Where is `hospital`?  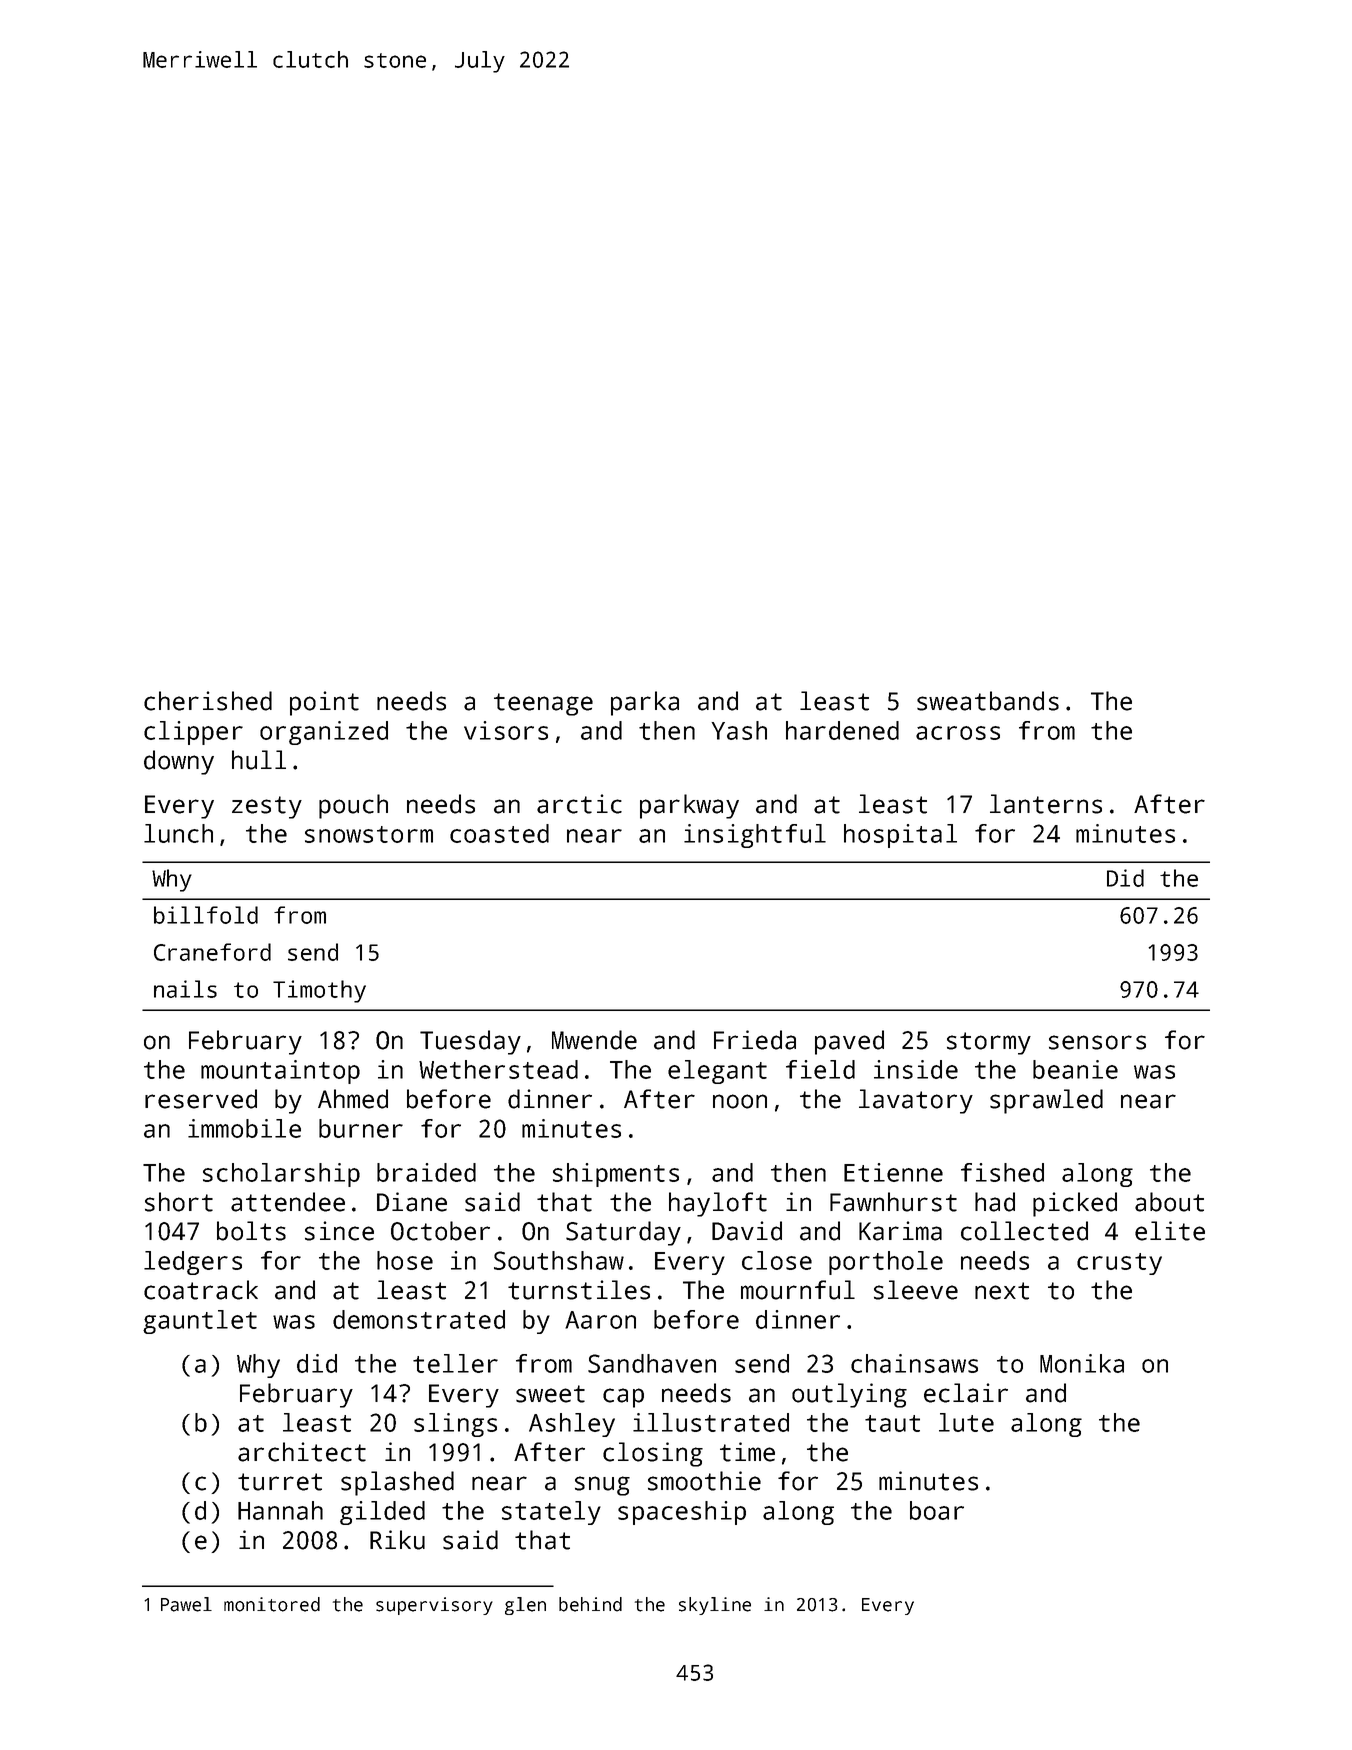 hospital is located at coordinates (900, 836).
